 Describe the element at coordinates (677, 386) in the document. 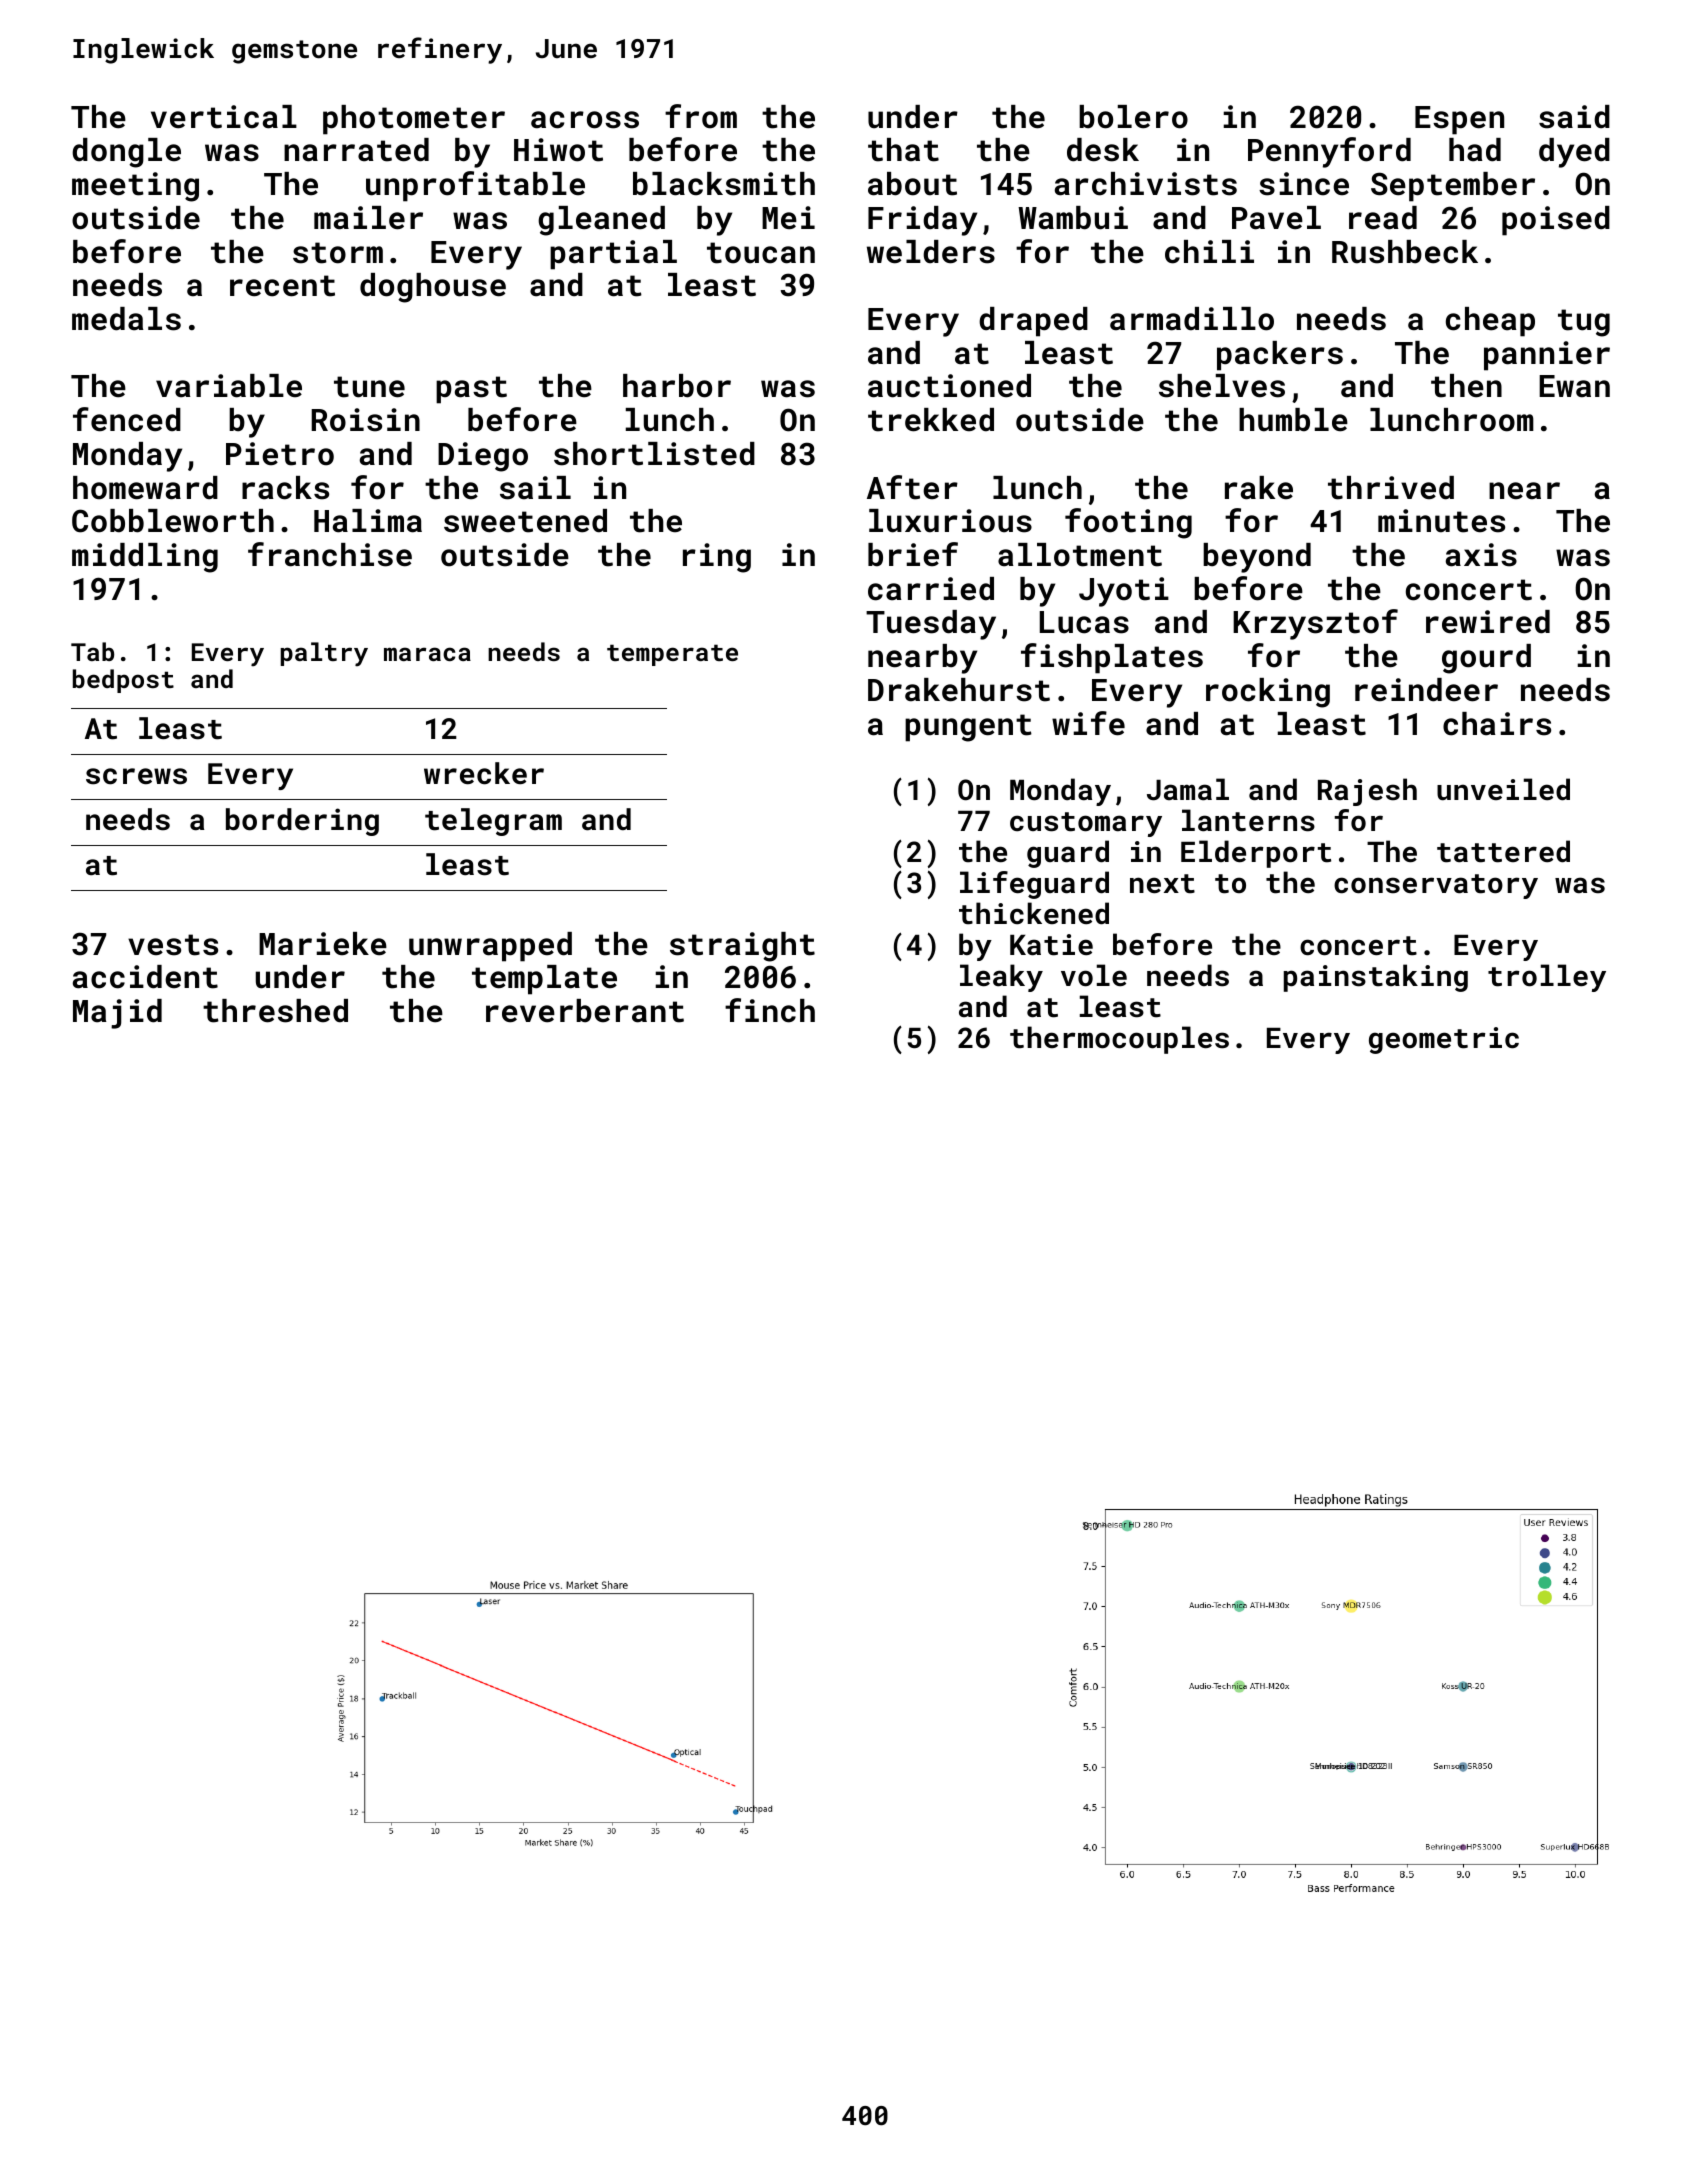

I see `harbor` at that location.
